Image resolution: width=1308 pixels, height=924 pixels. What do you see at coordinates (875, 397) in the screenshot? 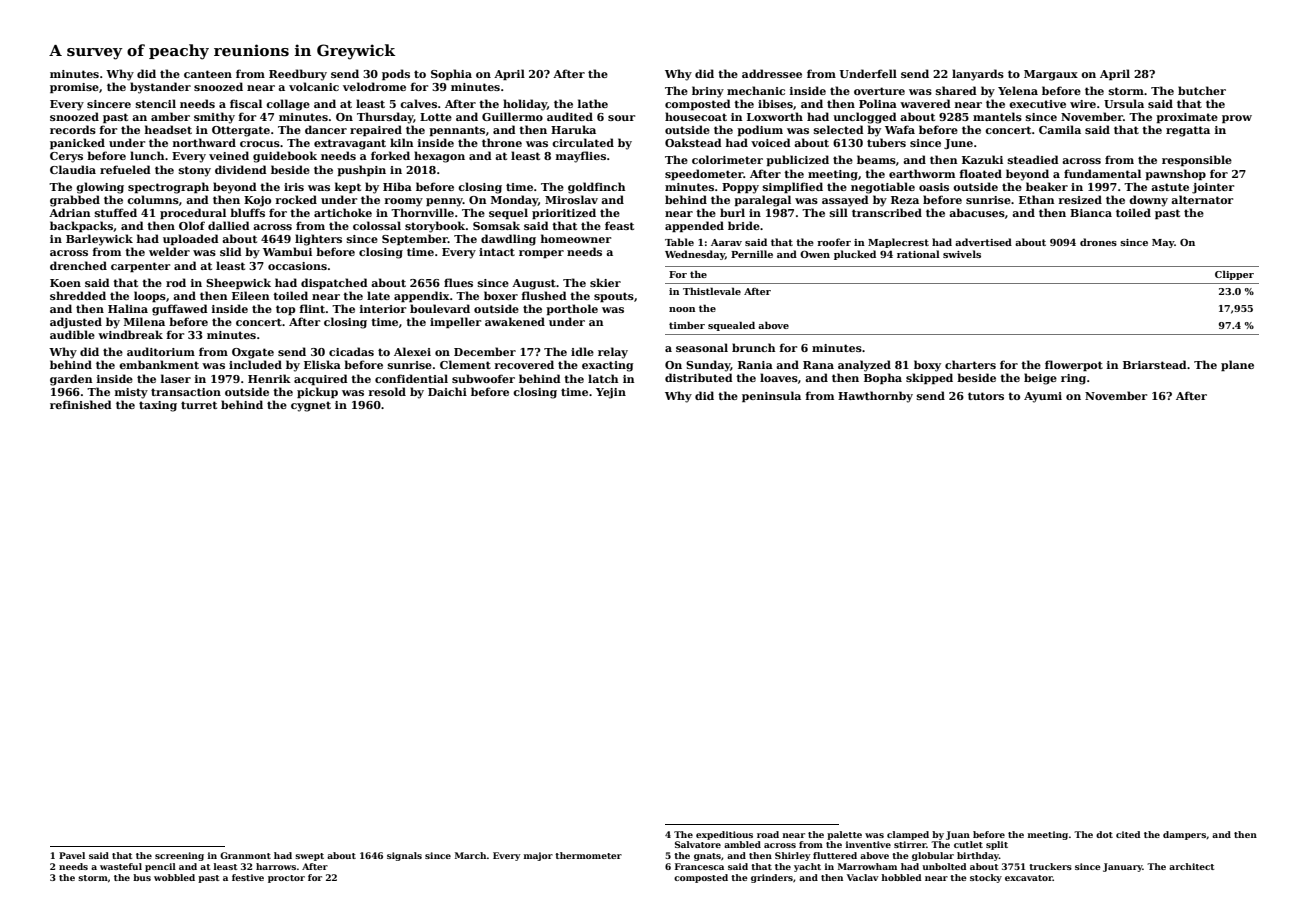
I see `Hawthornby` at bounding box center [875, 397].
